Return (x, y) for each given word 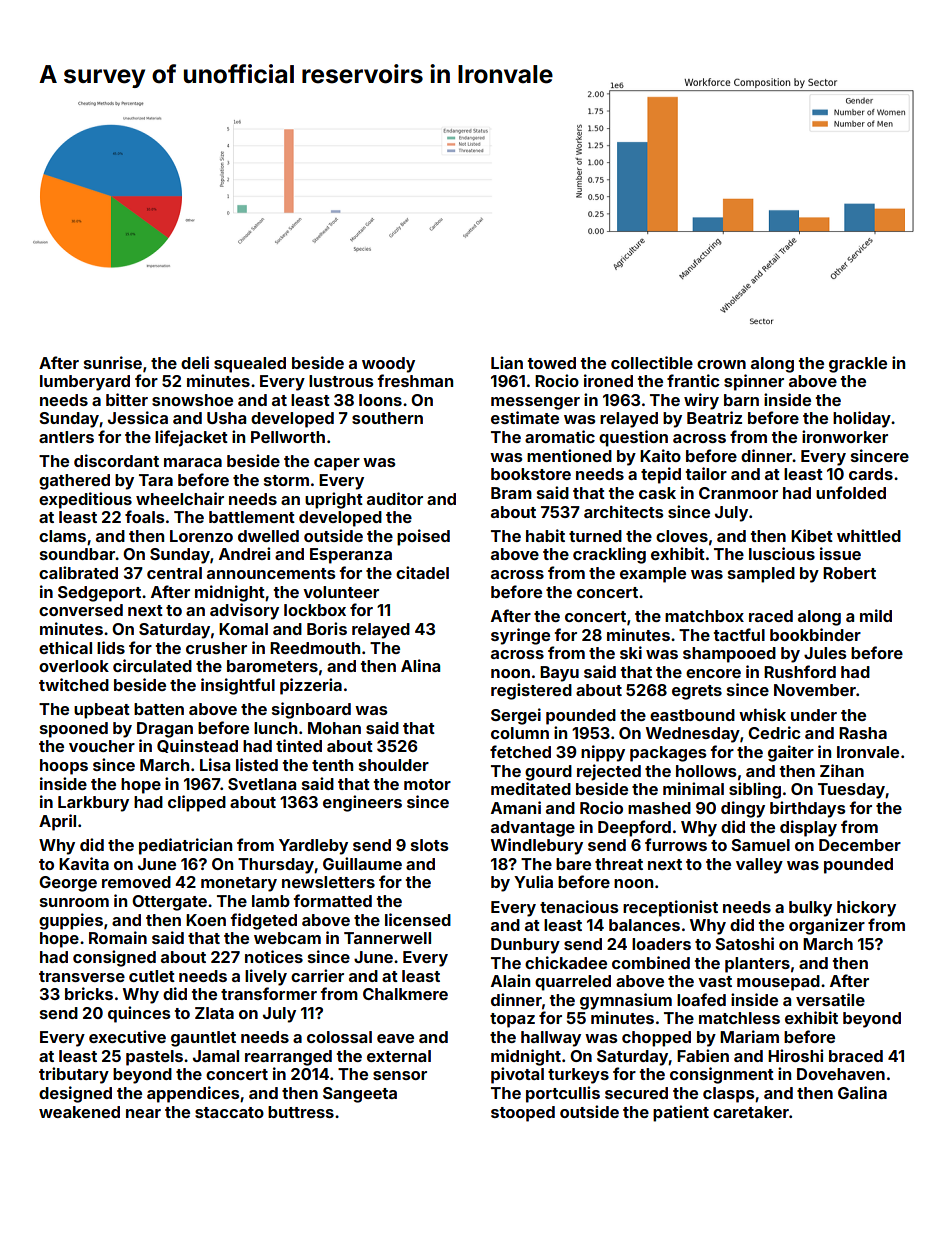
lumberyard (85, 383)
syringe (520, 636)
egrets (697, 692)
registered (531, 691)
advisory (244, 611)
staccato (229, 1112)
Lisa (215, 764)
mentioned (569, 455)
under (814, 715)
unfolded (851, 492)
